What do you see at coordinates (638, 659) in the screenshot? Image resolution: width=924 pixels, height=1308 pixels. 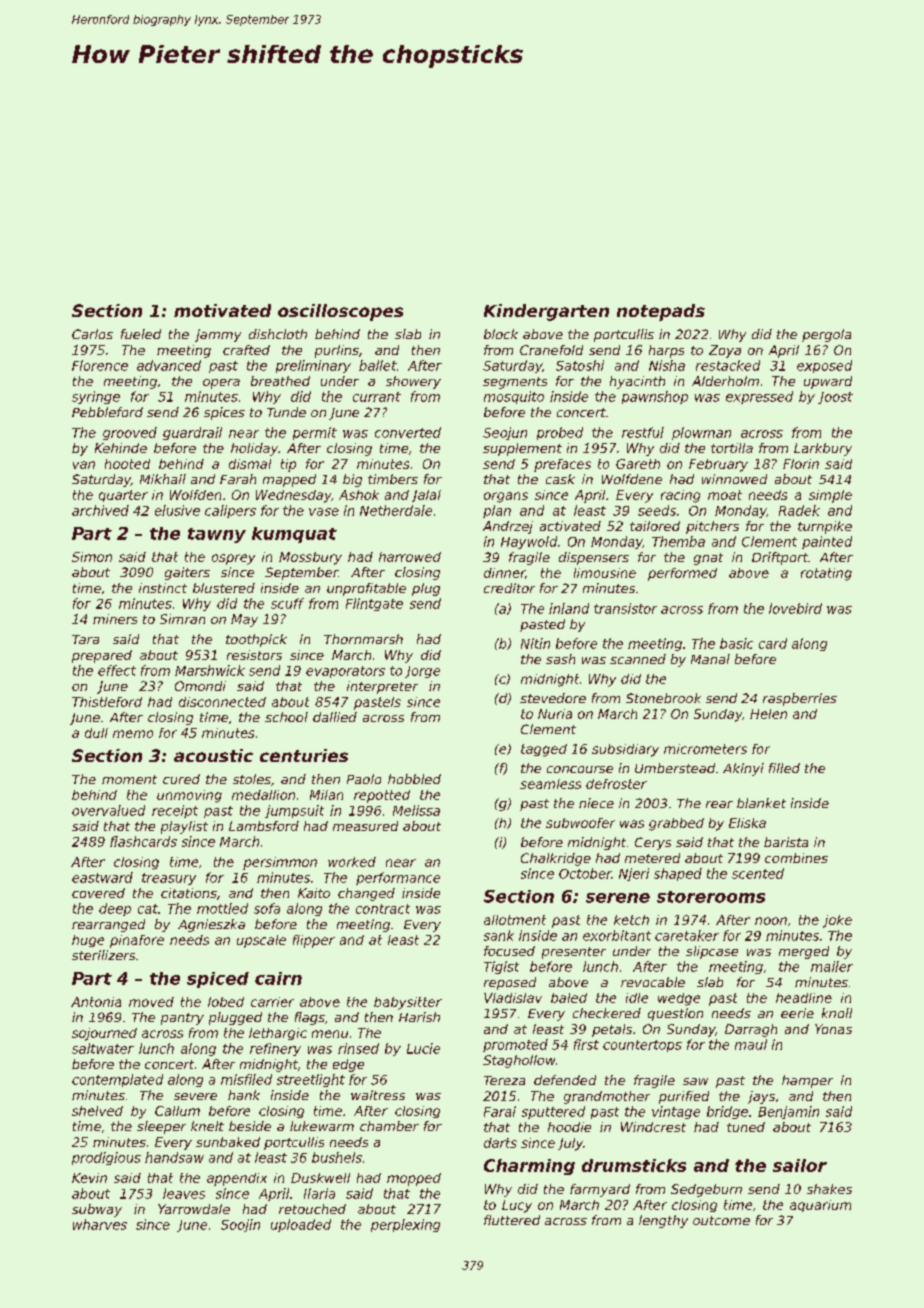 I see `scanned` at bounding box center [638, 659].
